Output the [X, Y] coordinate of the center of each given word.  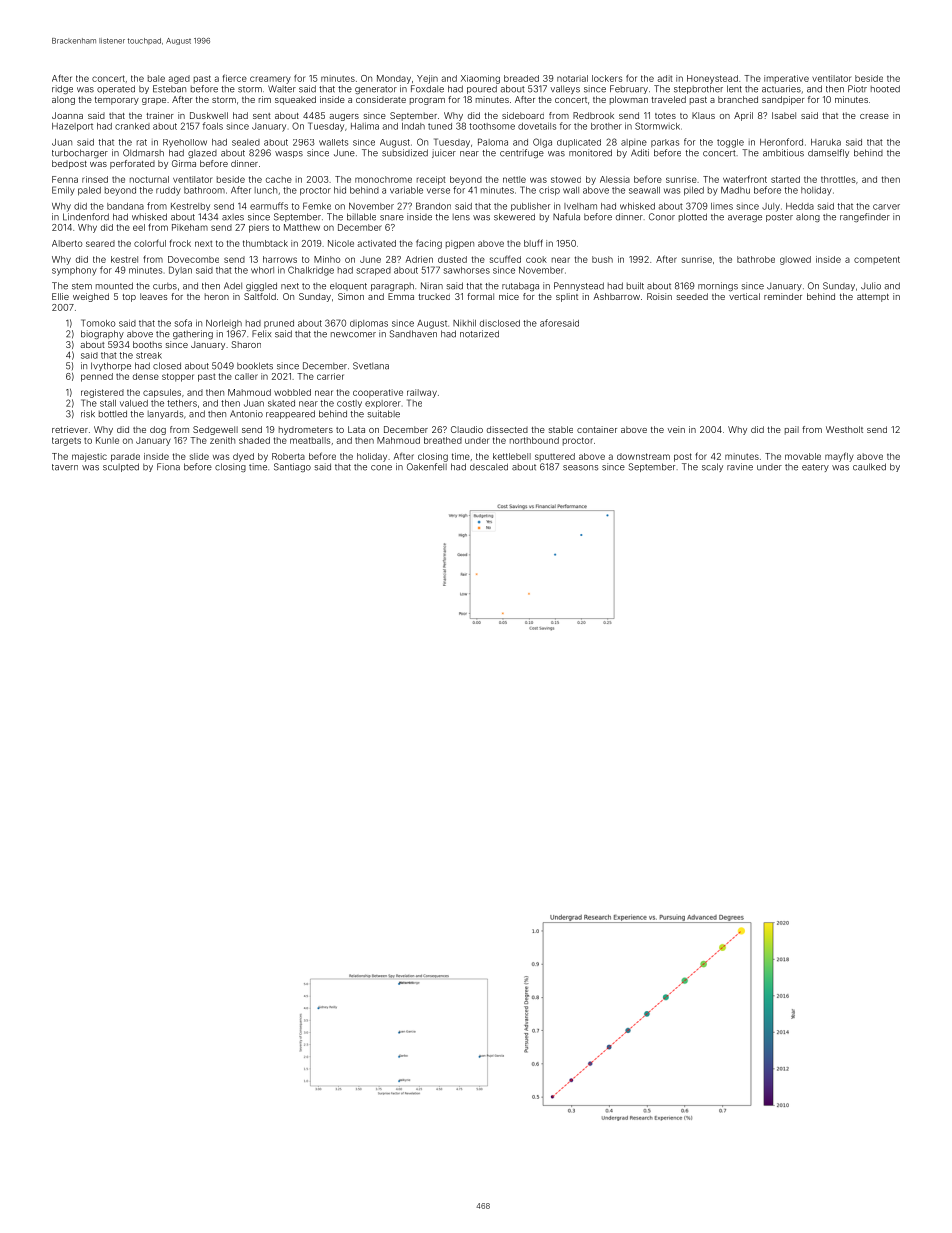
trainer [160, 115]
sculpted [121, 467]
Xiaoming [480, 79]
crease [874, 116]
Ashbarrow [616, 296]
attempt [873, 298]
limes [722, 206]
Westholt [844, 429]
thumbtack [265, 243]
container [597, 429]
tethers [182, 403]
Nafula [566, 217]
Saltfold [260, 296]
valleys [565, 89]
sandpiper [783, 100]
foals [213, 126]
